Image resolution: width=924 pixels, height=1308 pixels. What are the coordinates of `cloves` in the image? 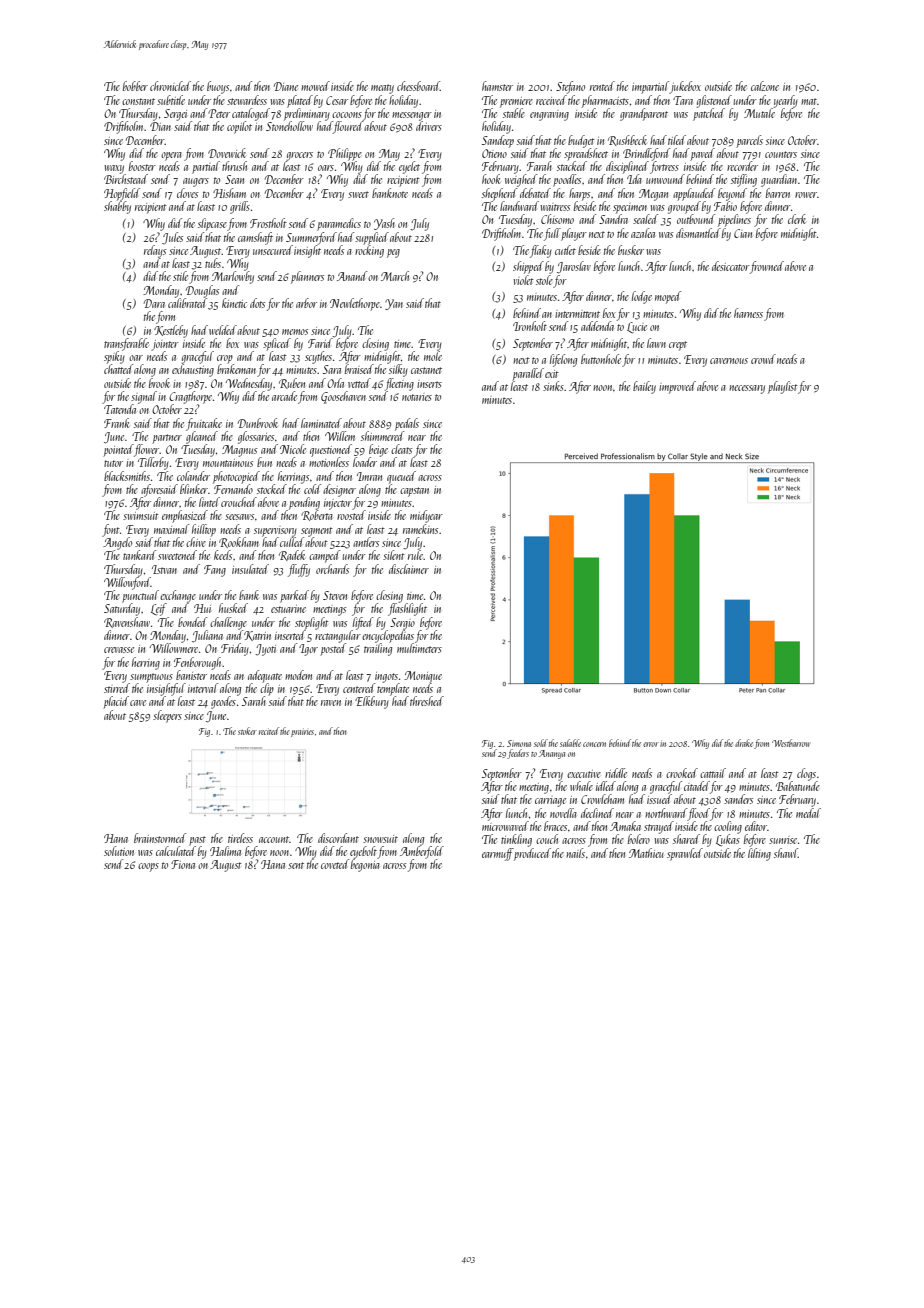 It's located at (187, 193).
